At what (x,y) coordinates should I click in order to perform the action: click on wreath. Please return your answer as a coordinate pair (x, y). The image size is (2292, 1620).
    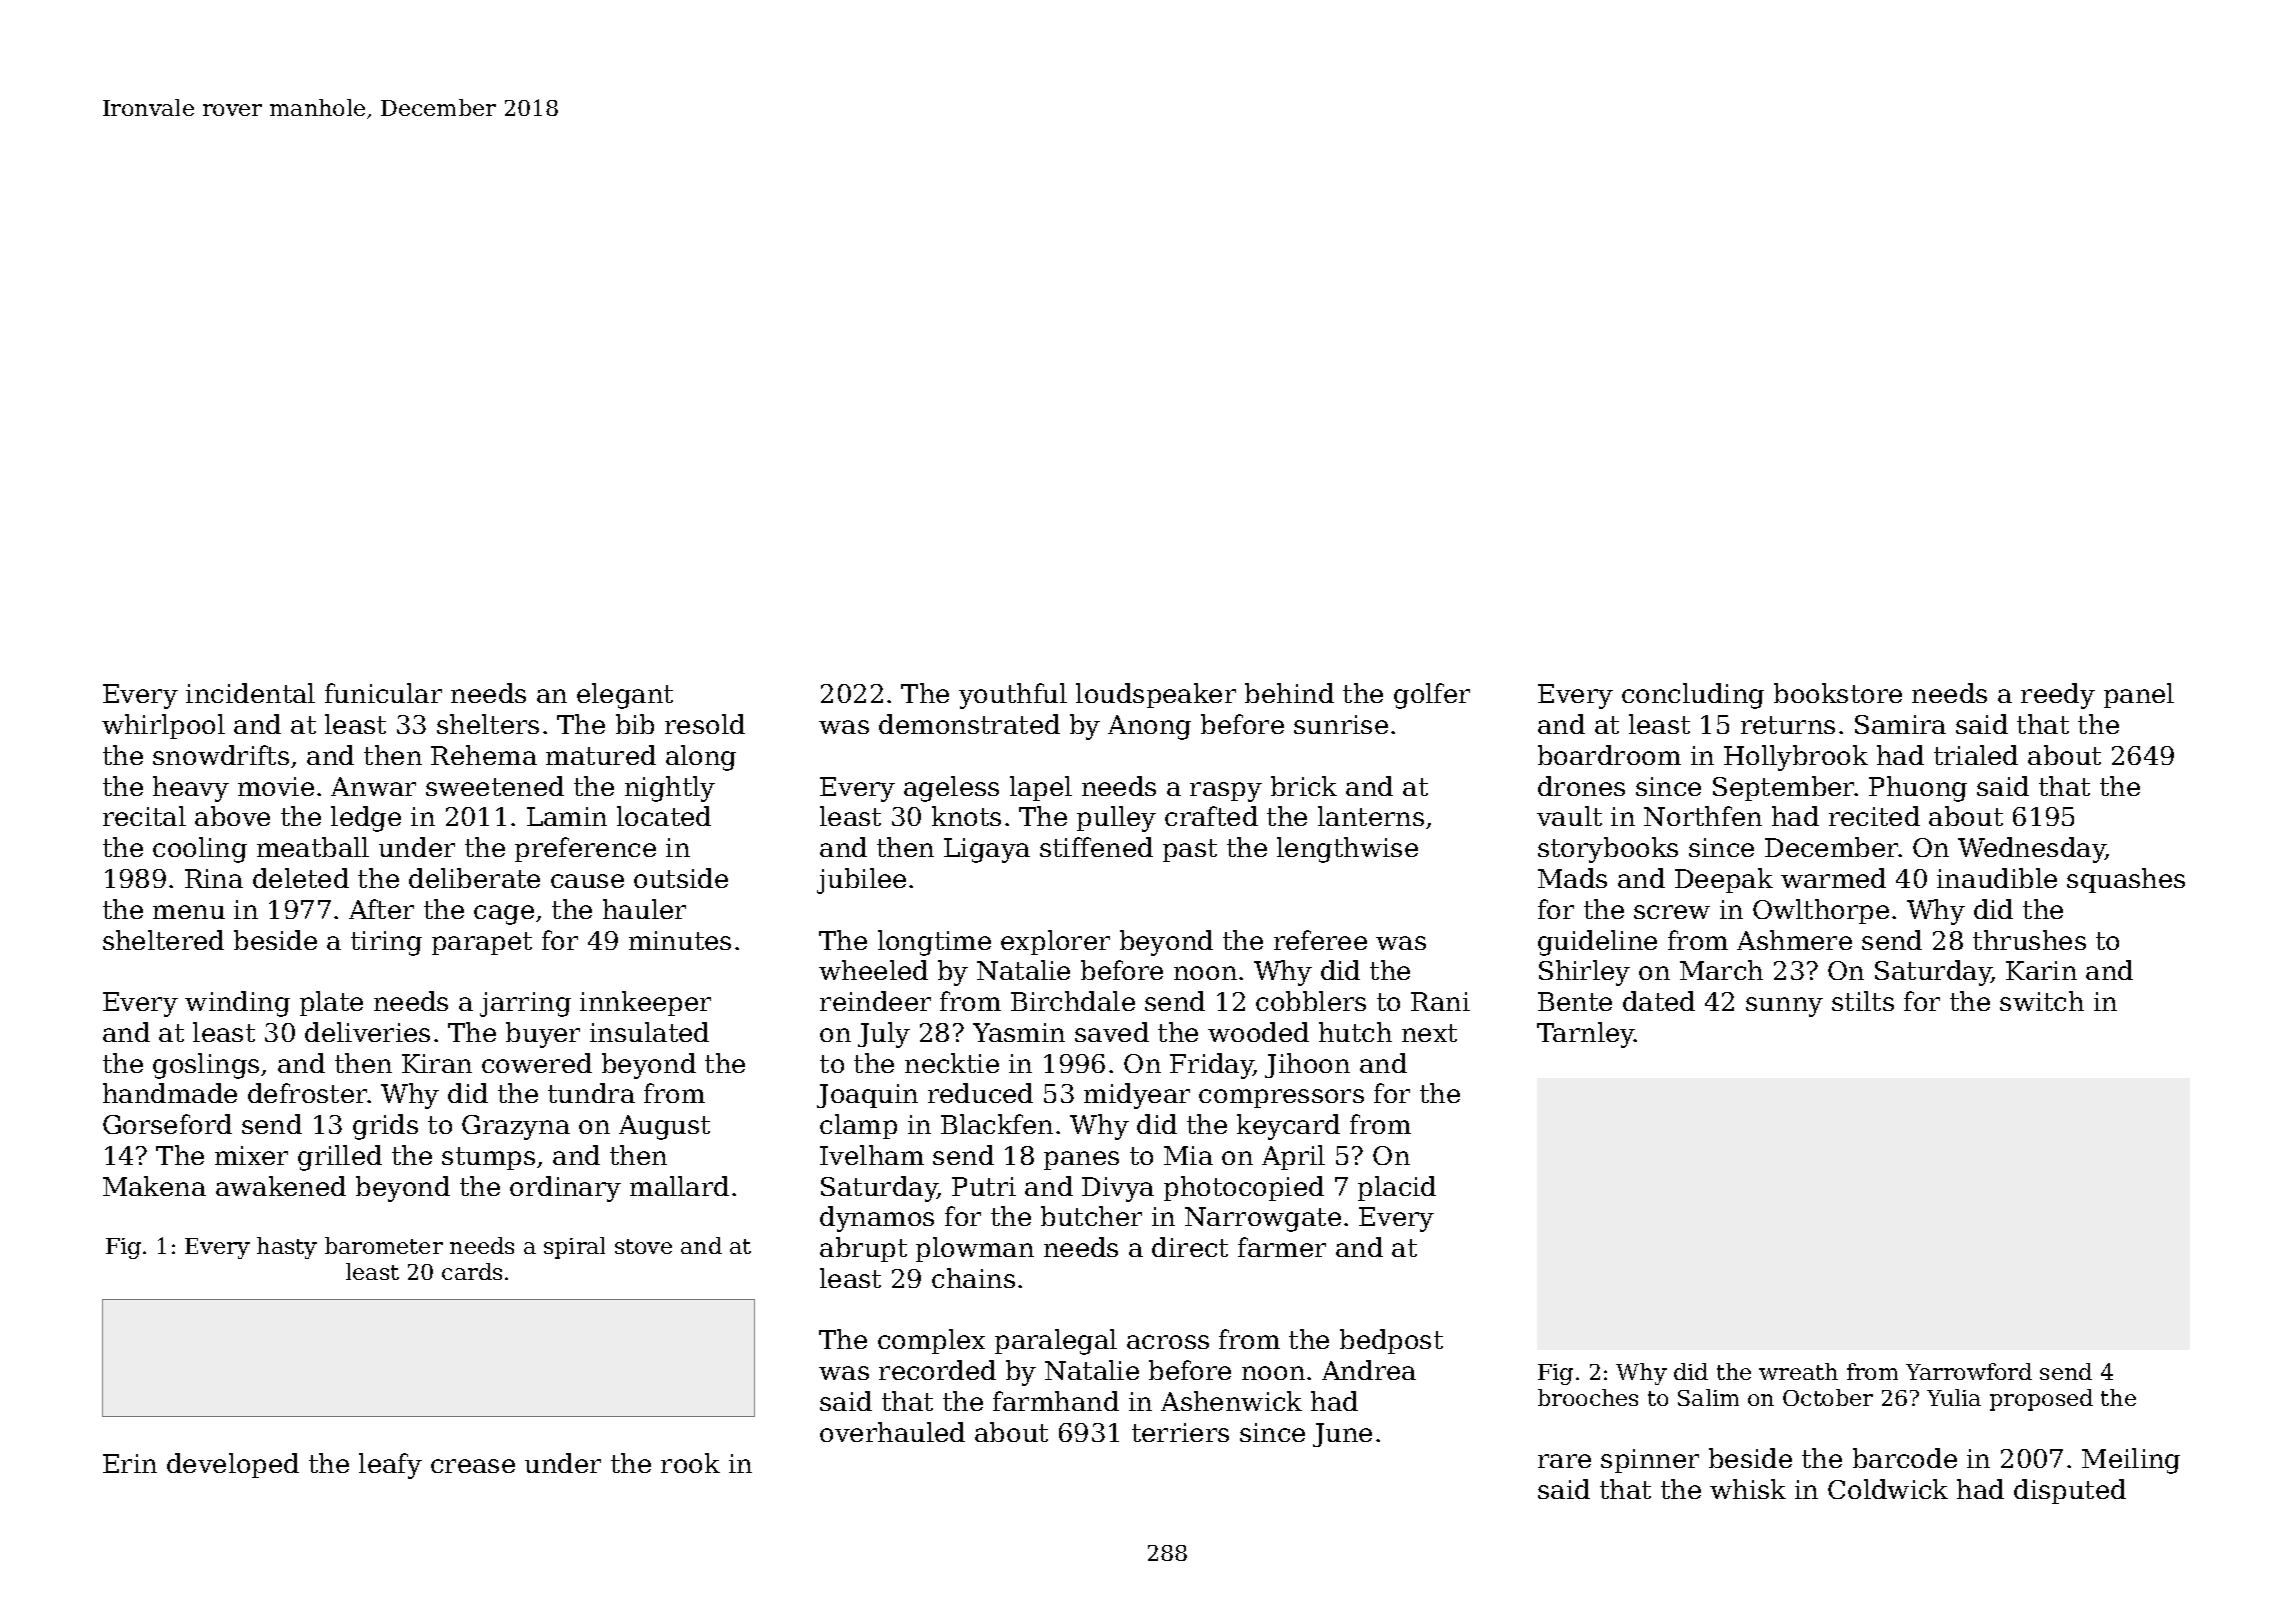
    Looking at the image, I should click on (1798, 1371).
